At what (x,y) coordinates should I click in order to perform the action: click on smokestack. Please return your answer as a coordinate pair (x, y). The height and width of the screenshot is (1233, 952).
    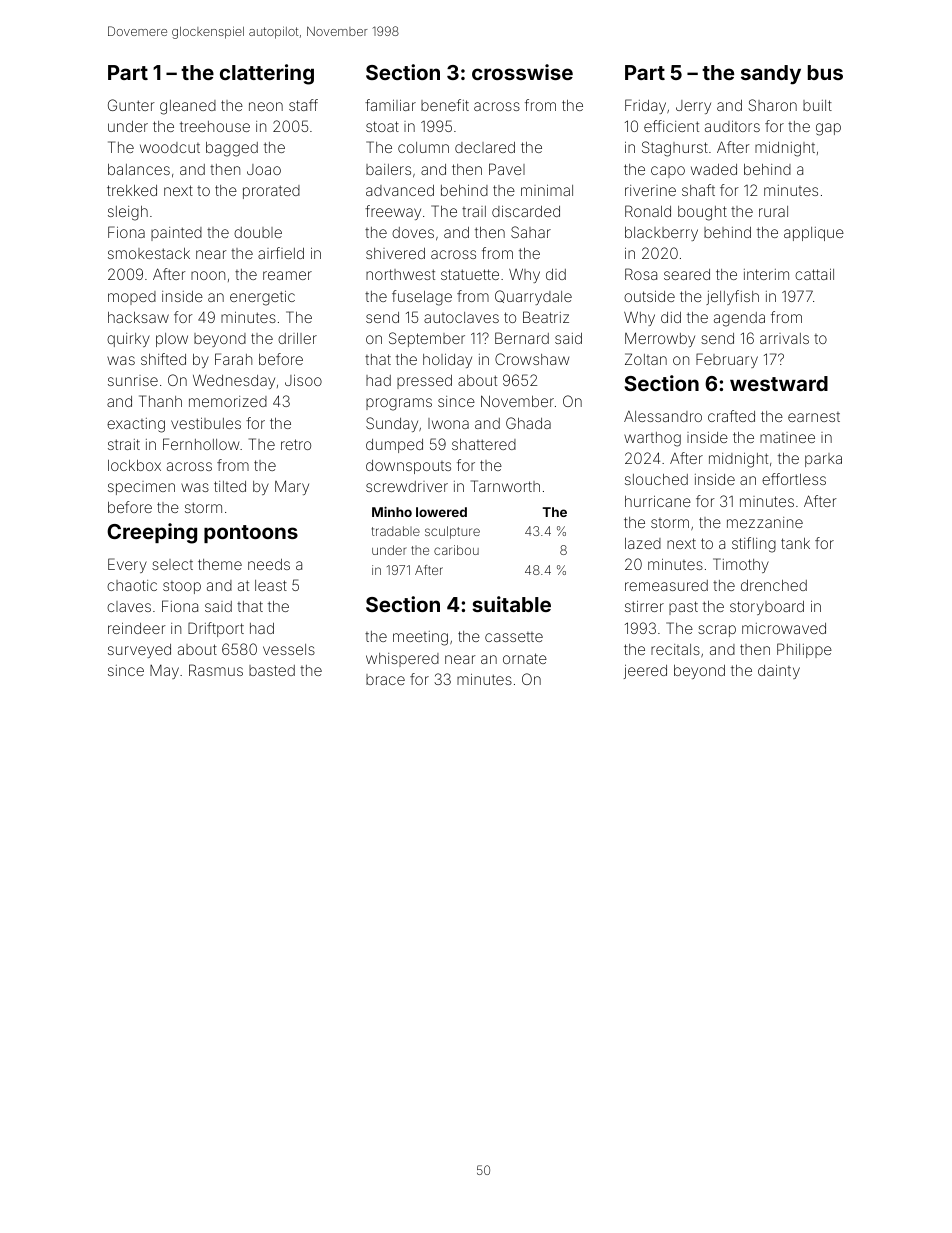
    Looking at the image, I should click on (149, 253).
